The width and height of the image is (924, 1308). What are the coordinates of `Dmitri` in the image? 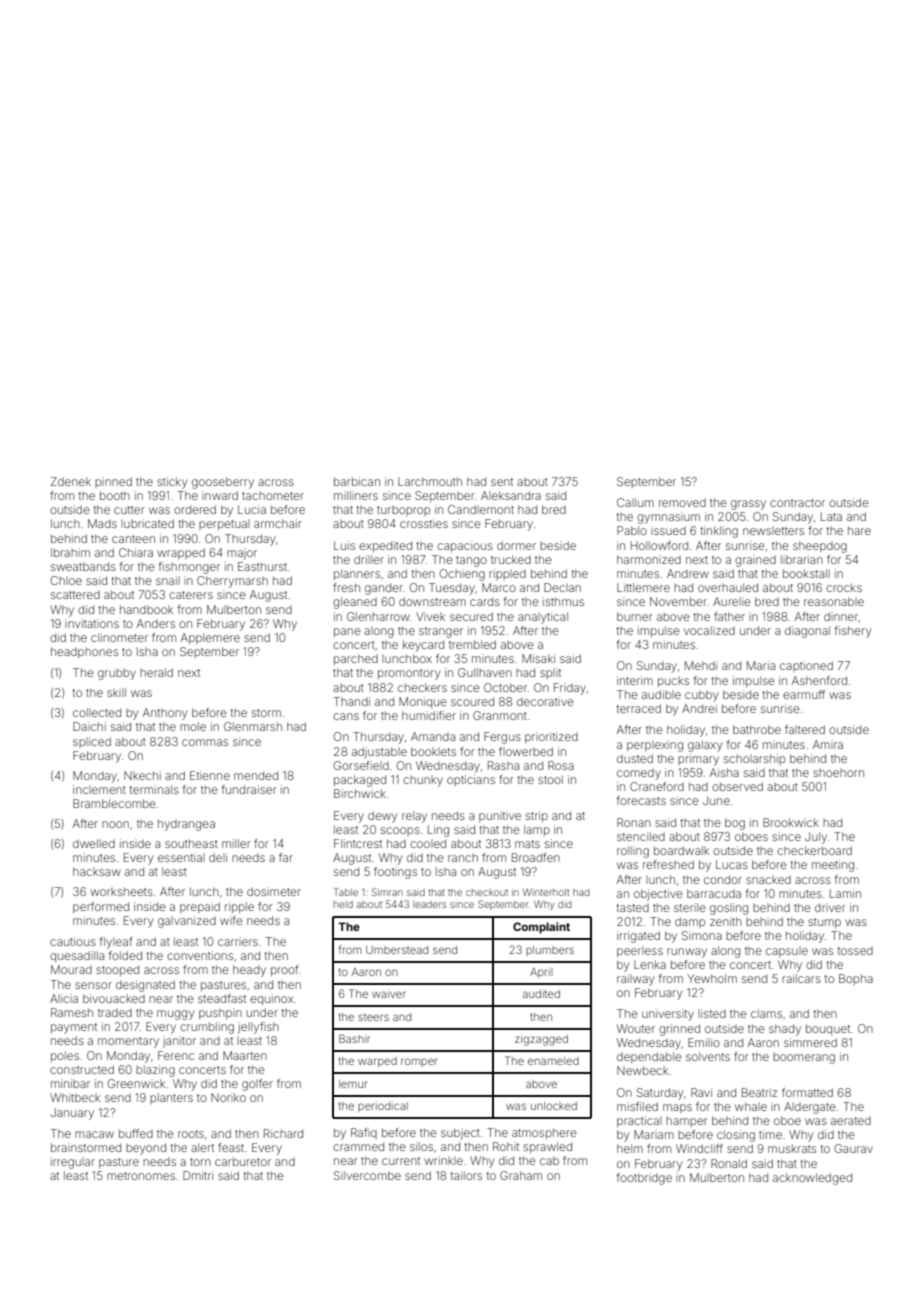 It's located at (198, 1175).
